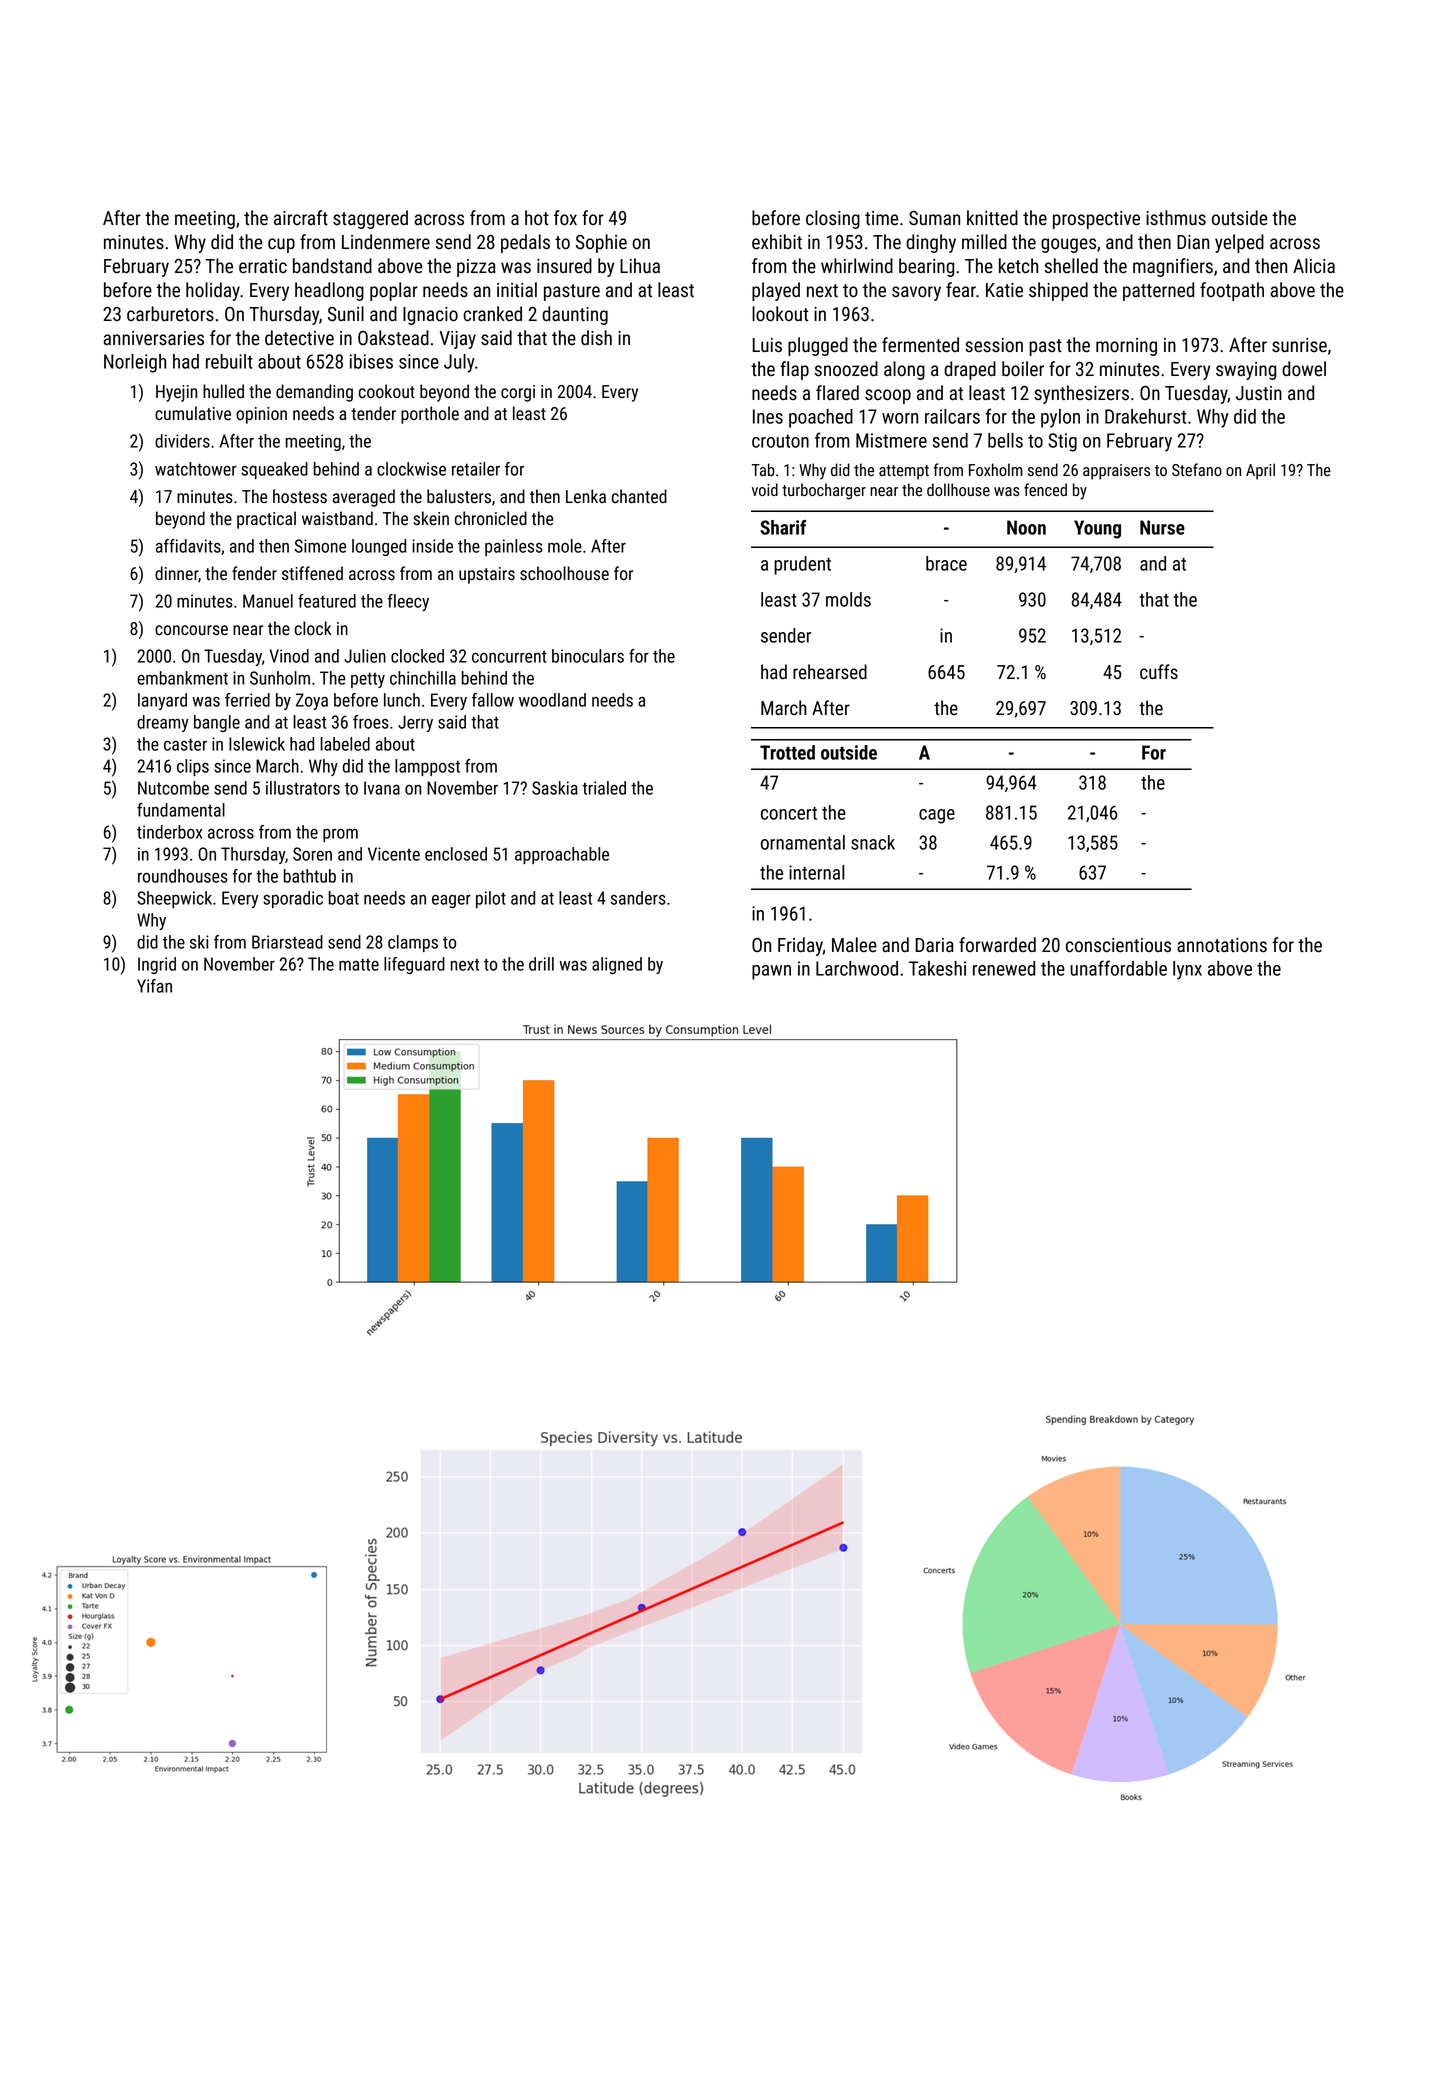  Describe the element at coordinates (427, 767) in the screenshot. I see `lamppost` at that location.
